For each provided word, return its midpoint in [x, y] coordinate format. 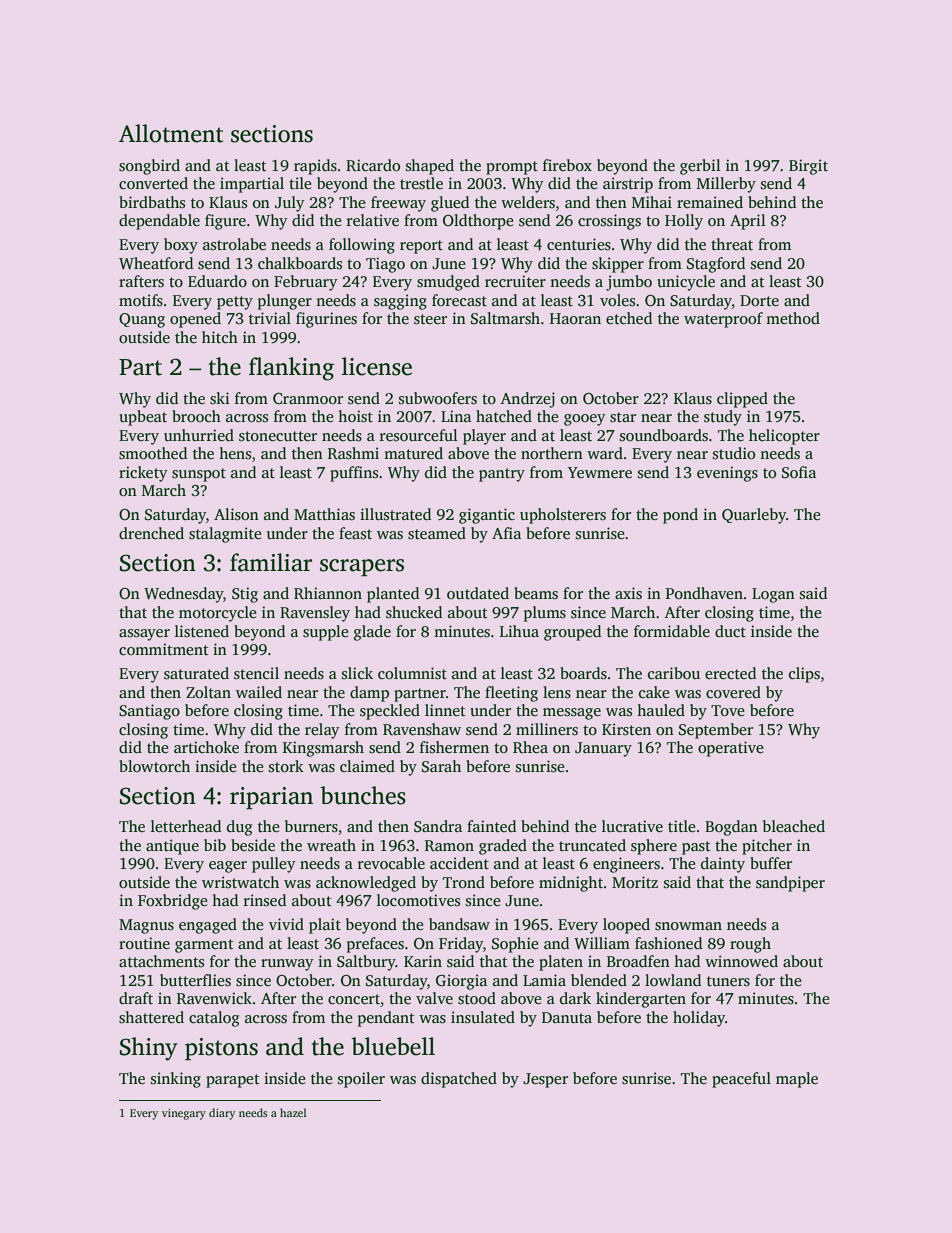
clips [804, 675]
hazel [293, 1112]
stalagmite [225, 535]
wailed [259, 692]
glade [372, 633]
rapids [315, 167]
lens [557, 692]
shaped [430, 167]
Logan [773, 595]
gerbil [700, 167]
